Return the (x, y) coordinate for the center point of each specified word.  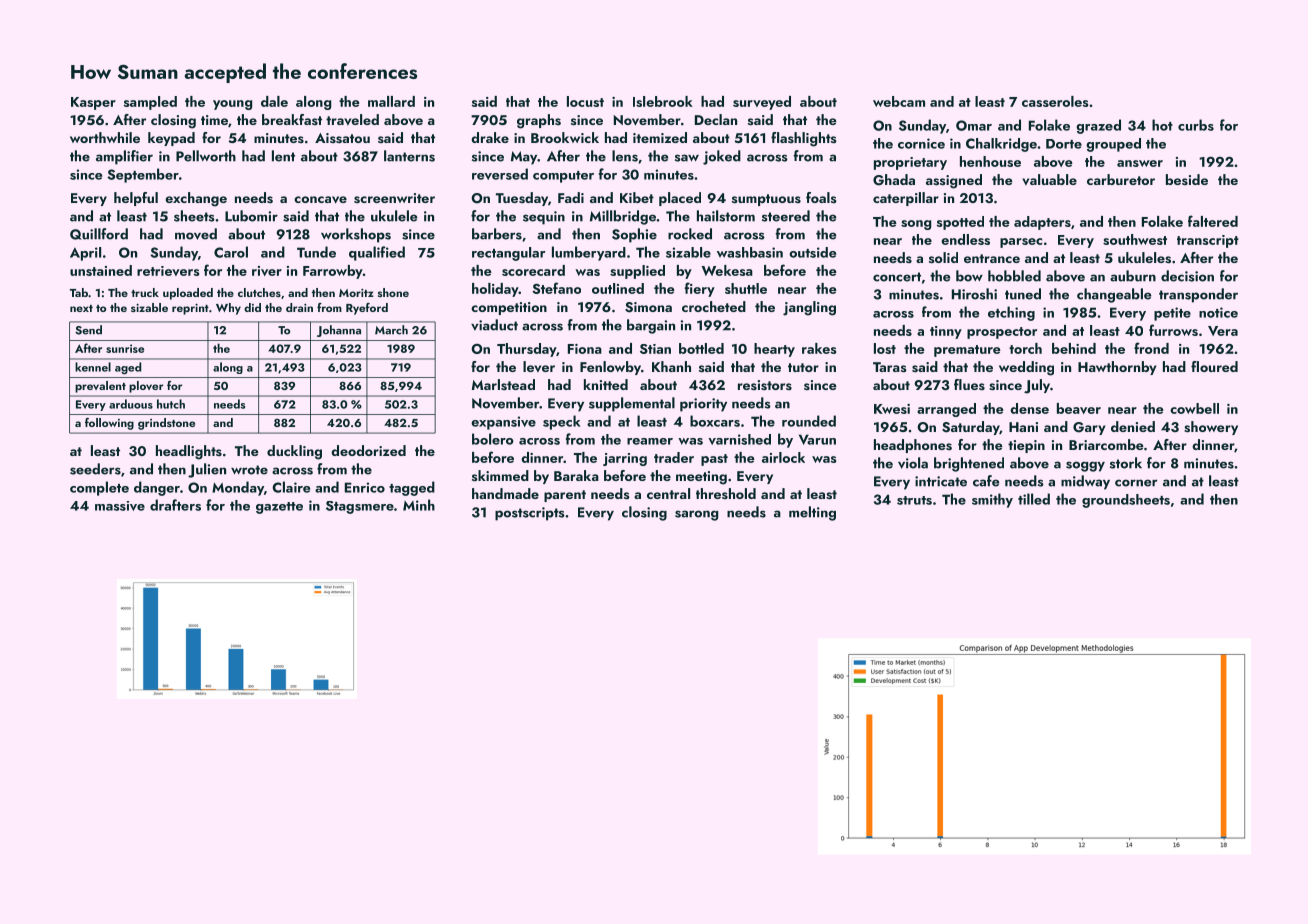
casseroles (1055, 101)
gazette (279, 508)
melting (812, 513)
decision (1187, 276)
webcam (899, 101)
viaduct (494, 325)
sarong (696, 515)
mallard (391, 101)
